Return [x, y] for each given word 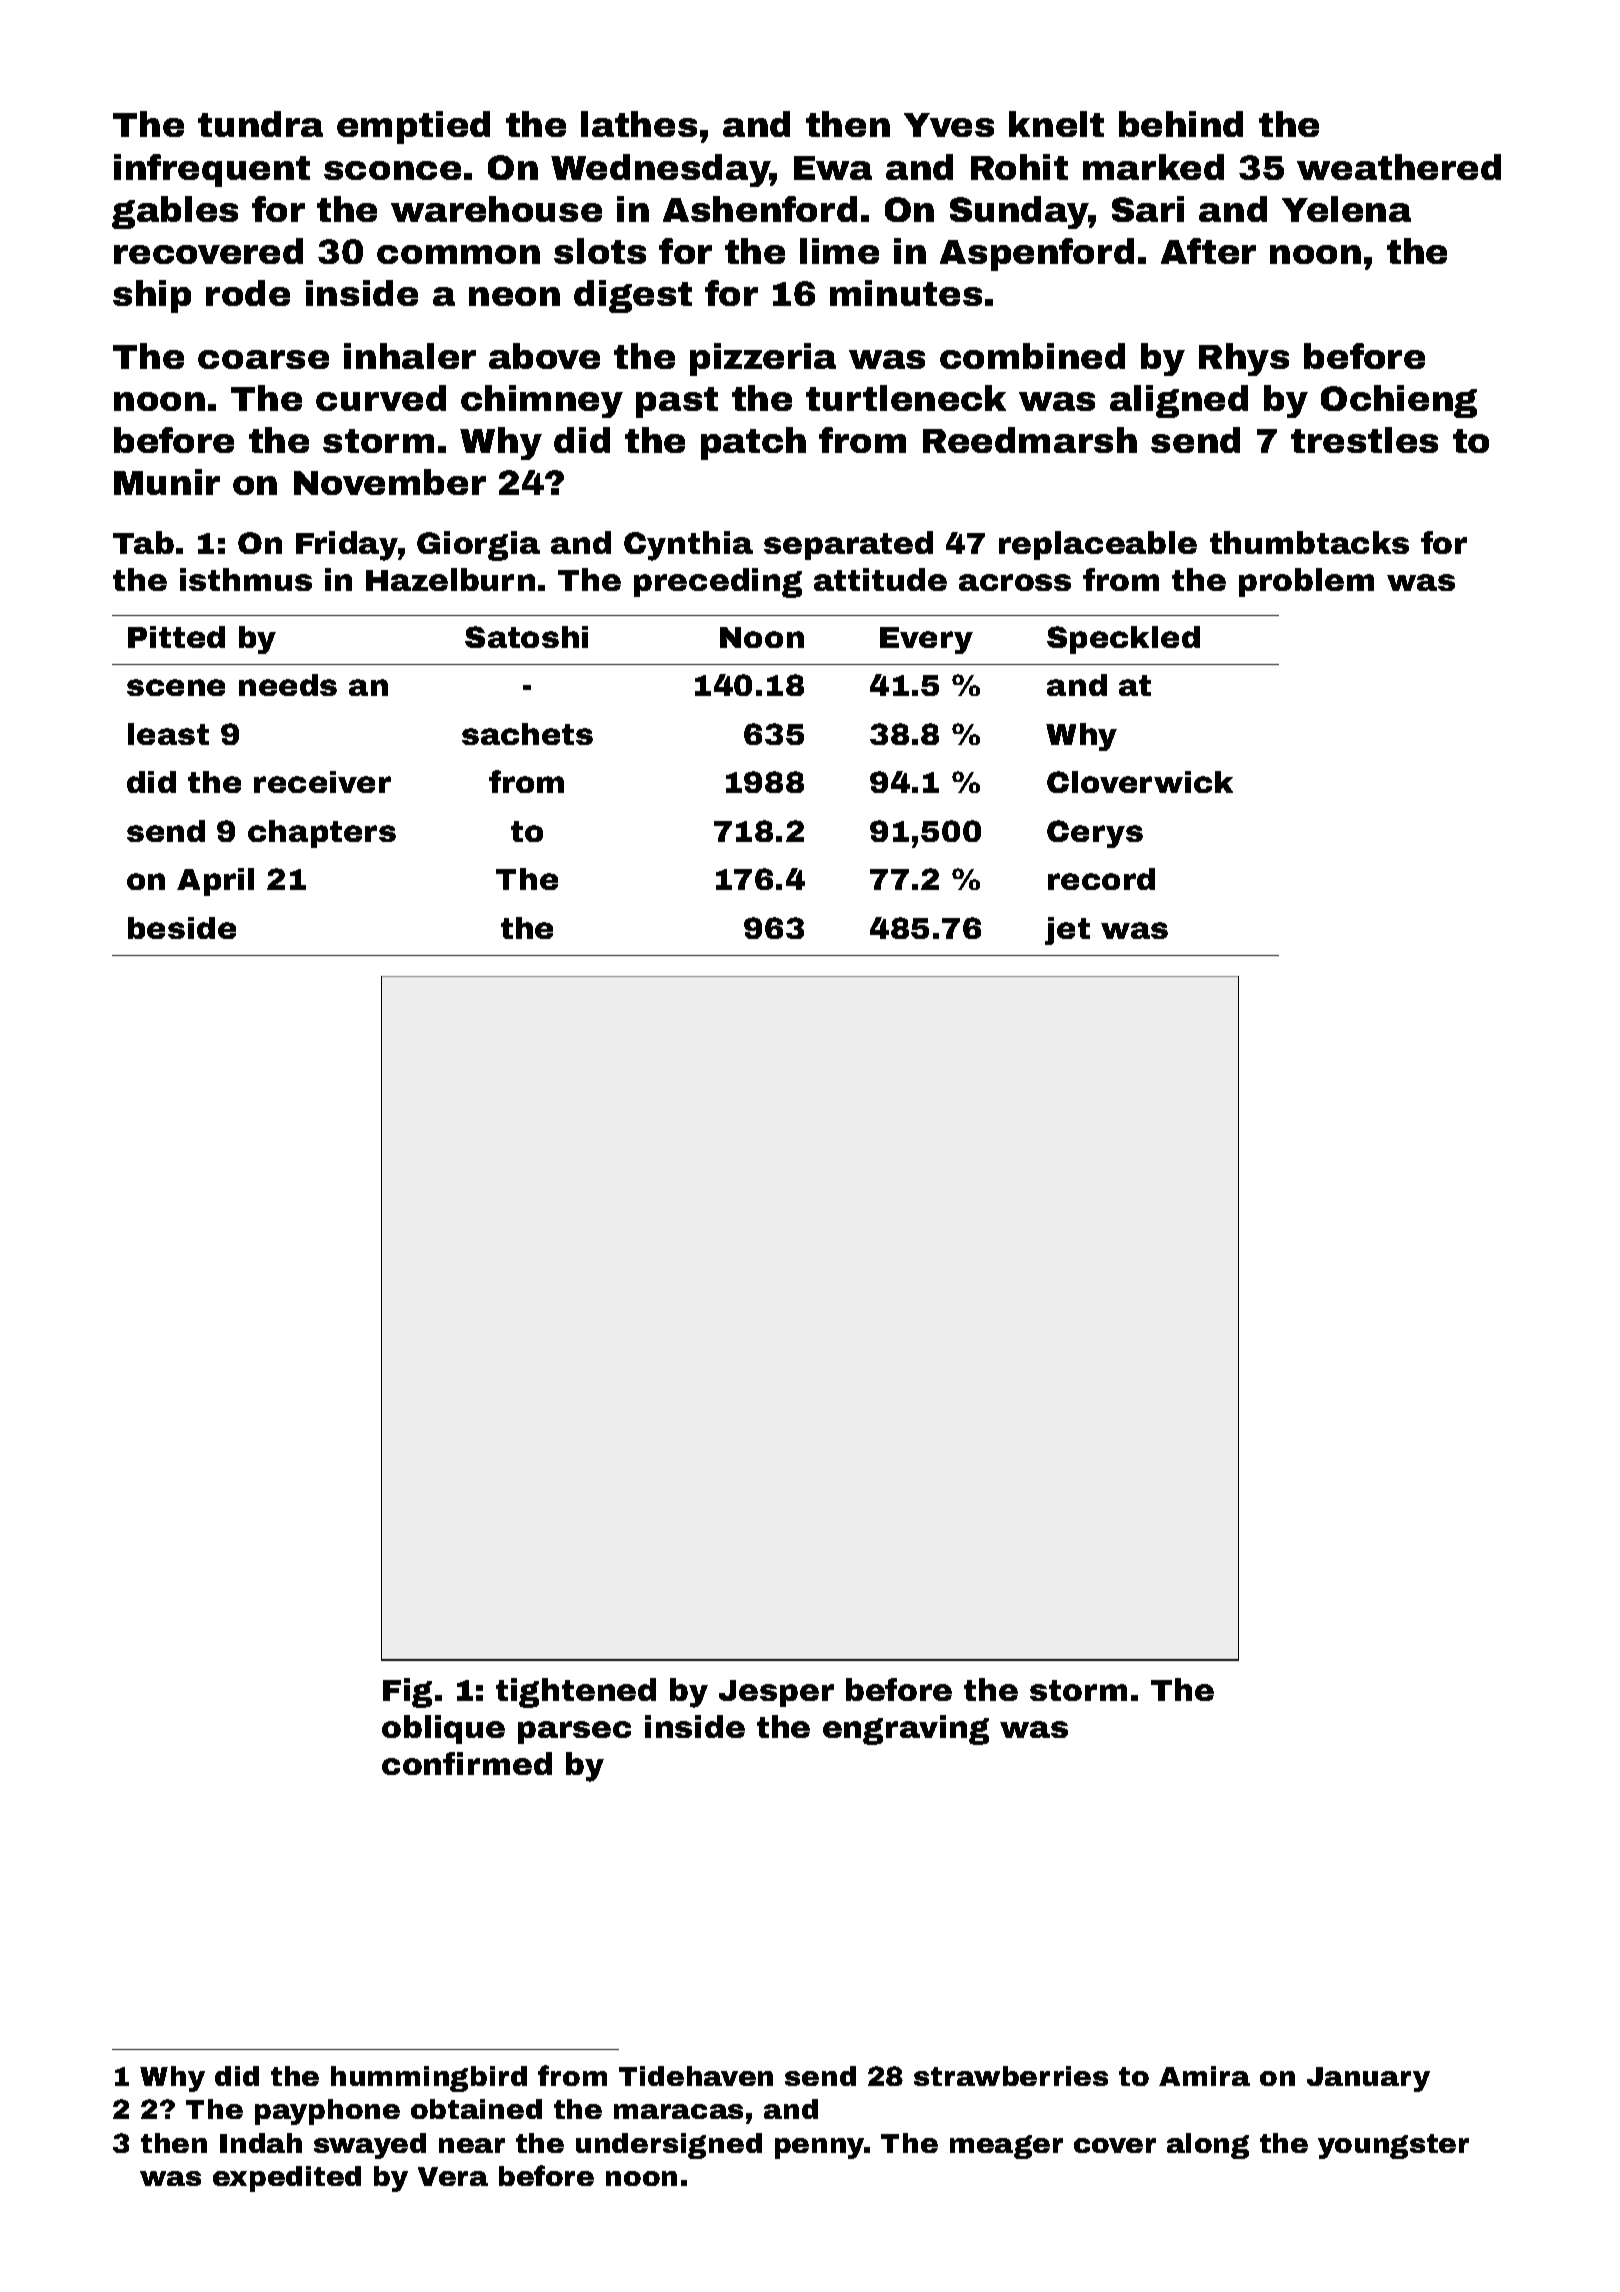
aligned [1179, 401]
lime [839, 251]
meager [1006, 2147]
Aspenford [1037, 254]
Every [926, 640]
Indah [261, 2143]
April [215, 882]
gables [175, 212]
